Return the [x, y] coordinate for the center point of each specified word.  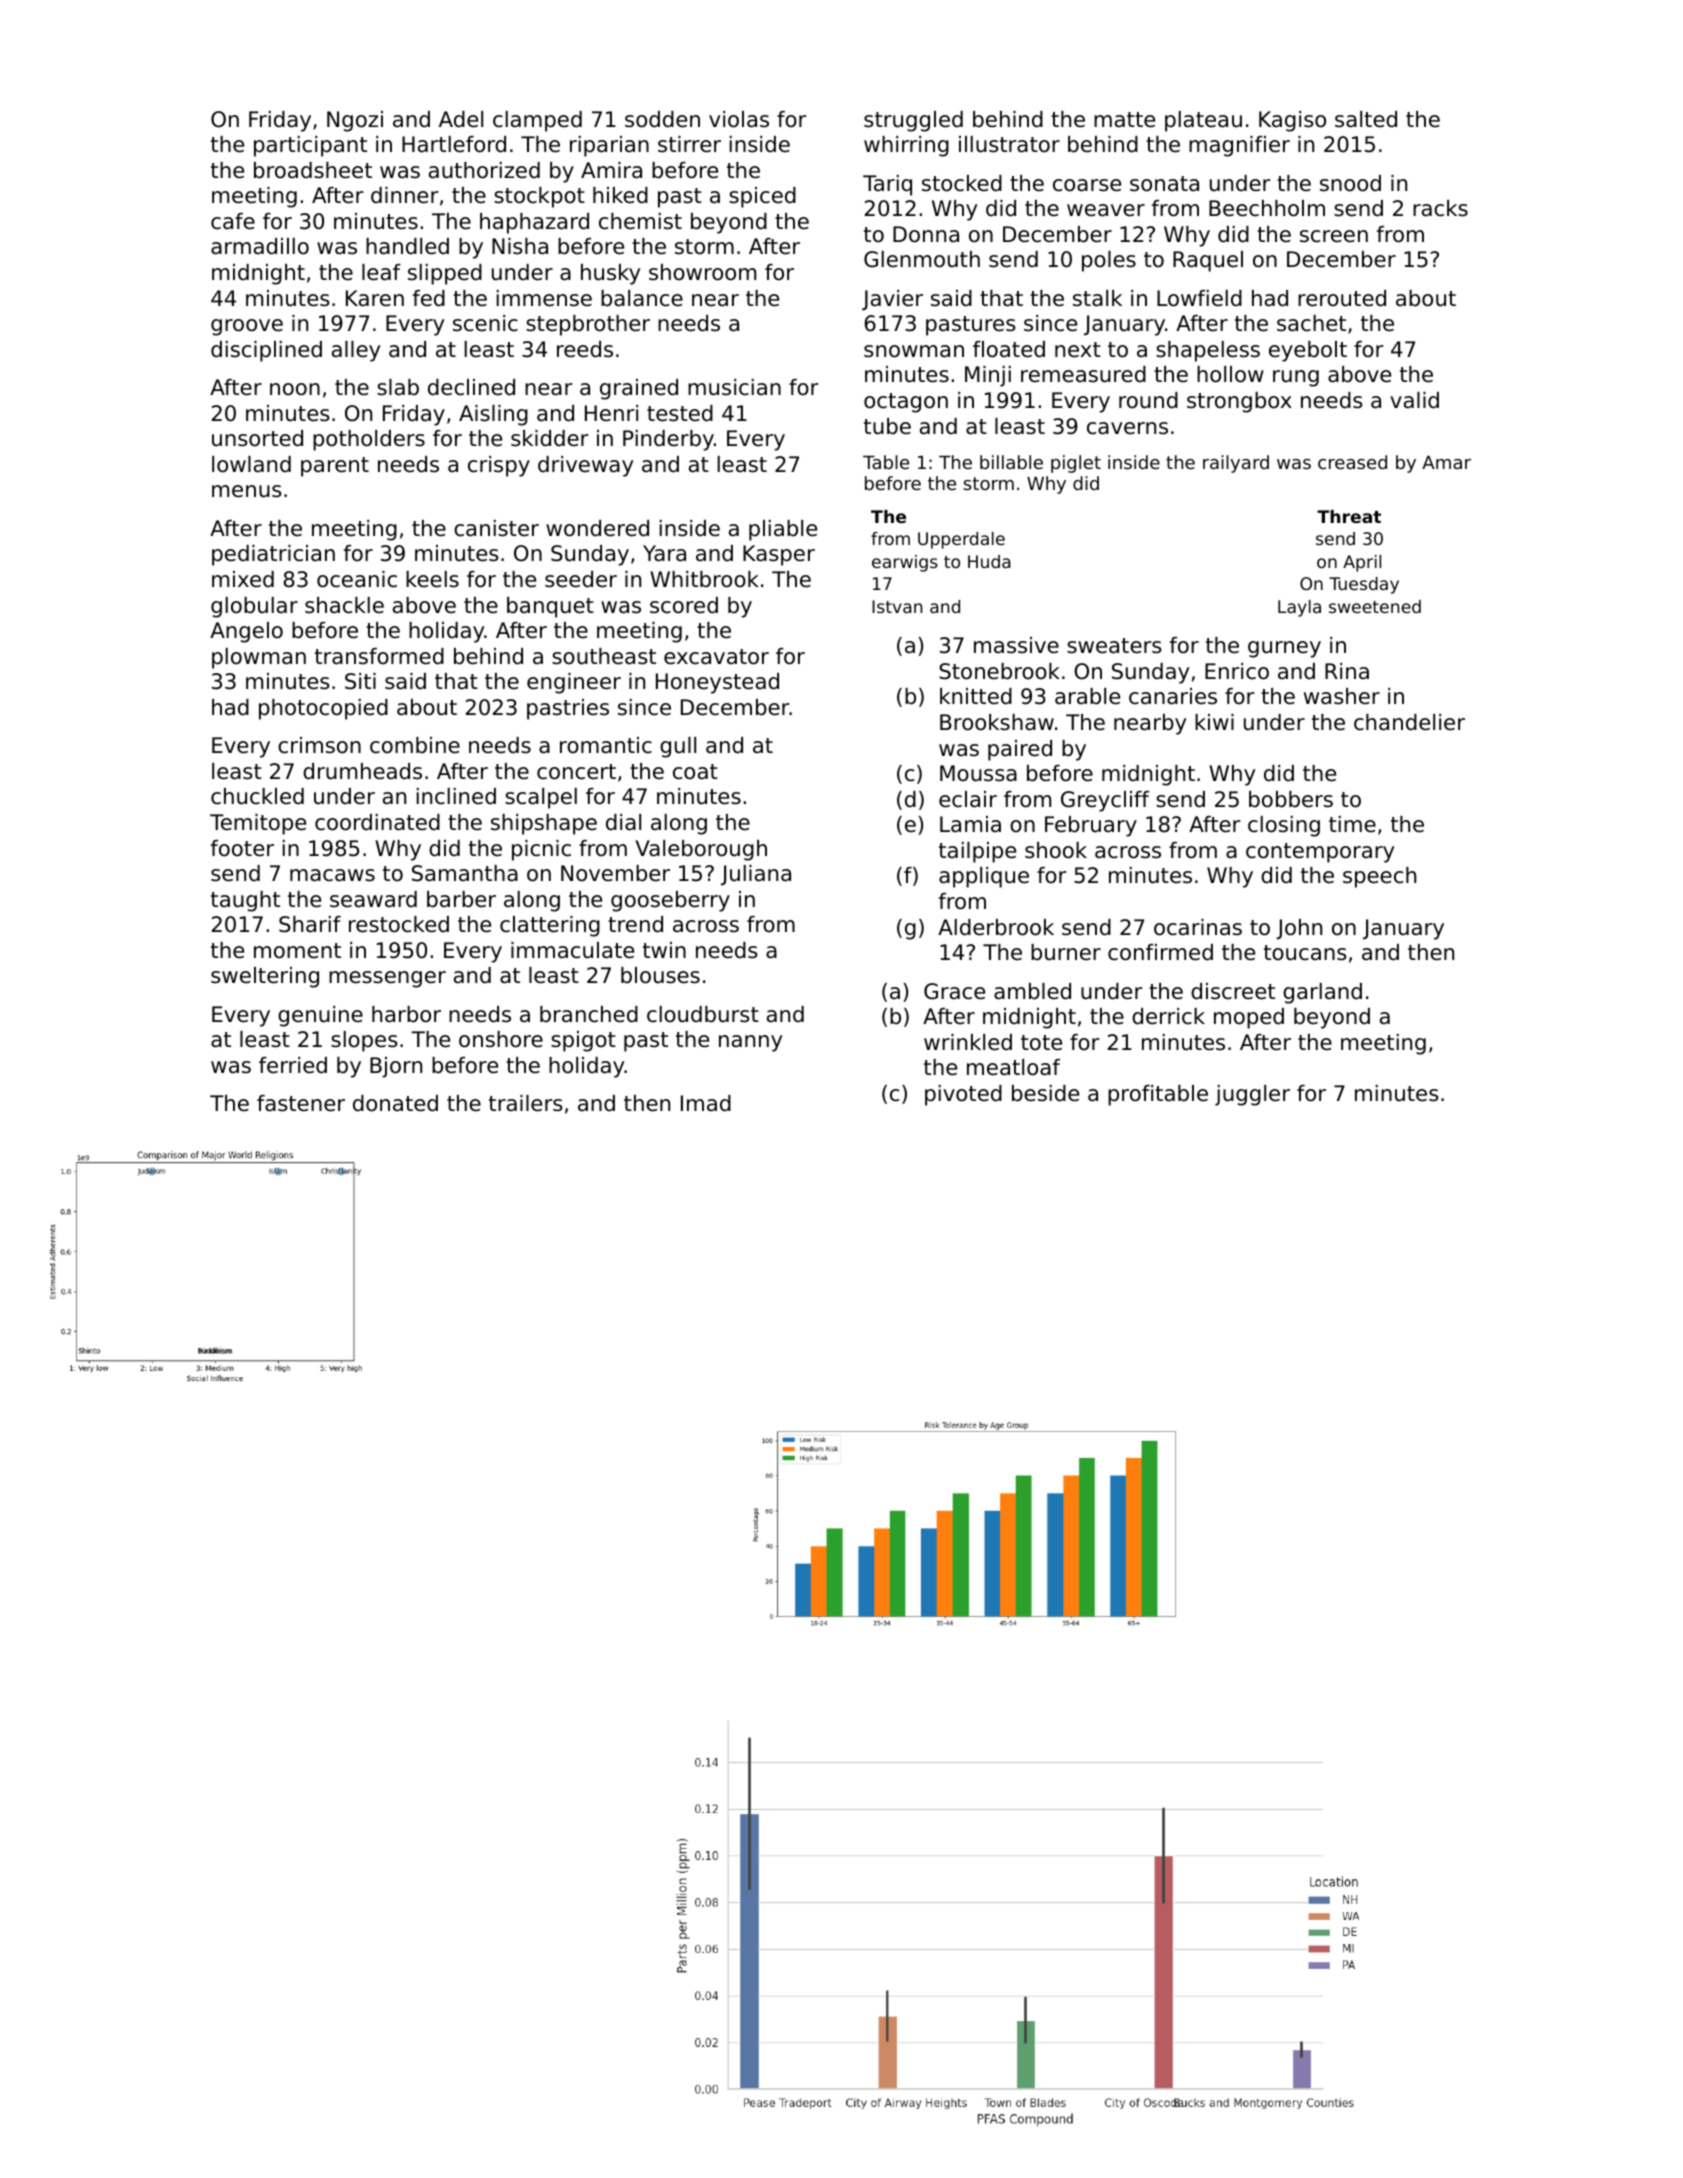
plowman [259, 658]
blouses [660, 975]
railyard [1236, 464]
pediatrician [273, 555]
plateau [1203, 121]
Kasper [779, 555]
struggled [913, 121]
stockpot [539, 197]
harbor [406, 1014]
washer [1342, 696]
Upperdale [961, 540]
